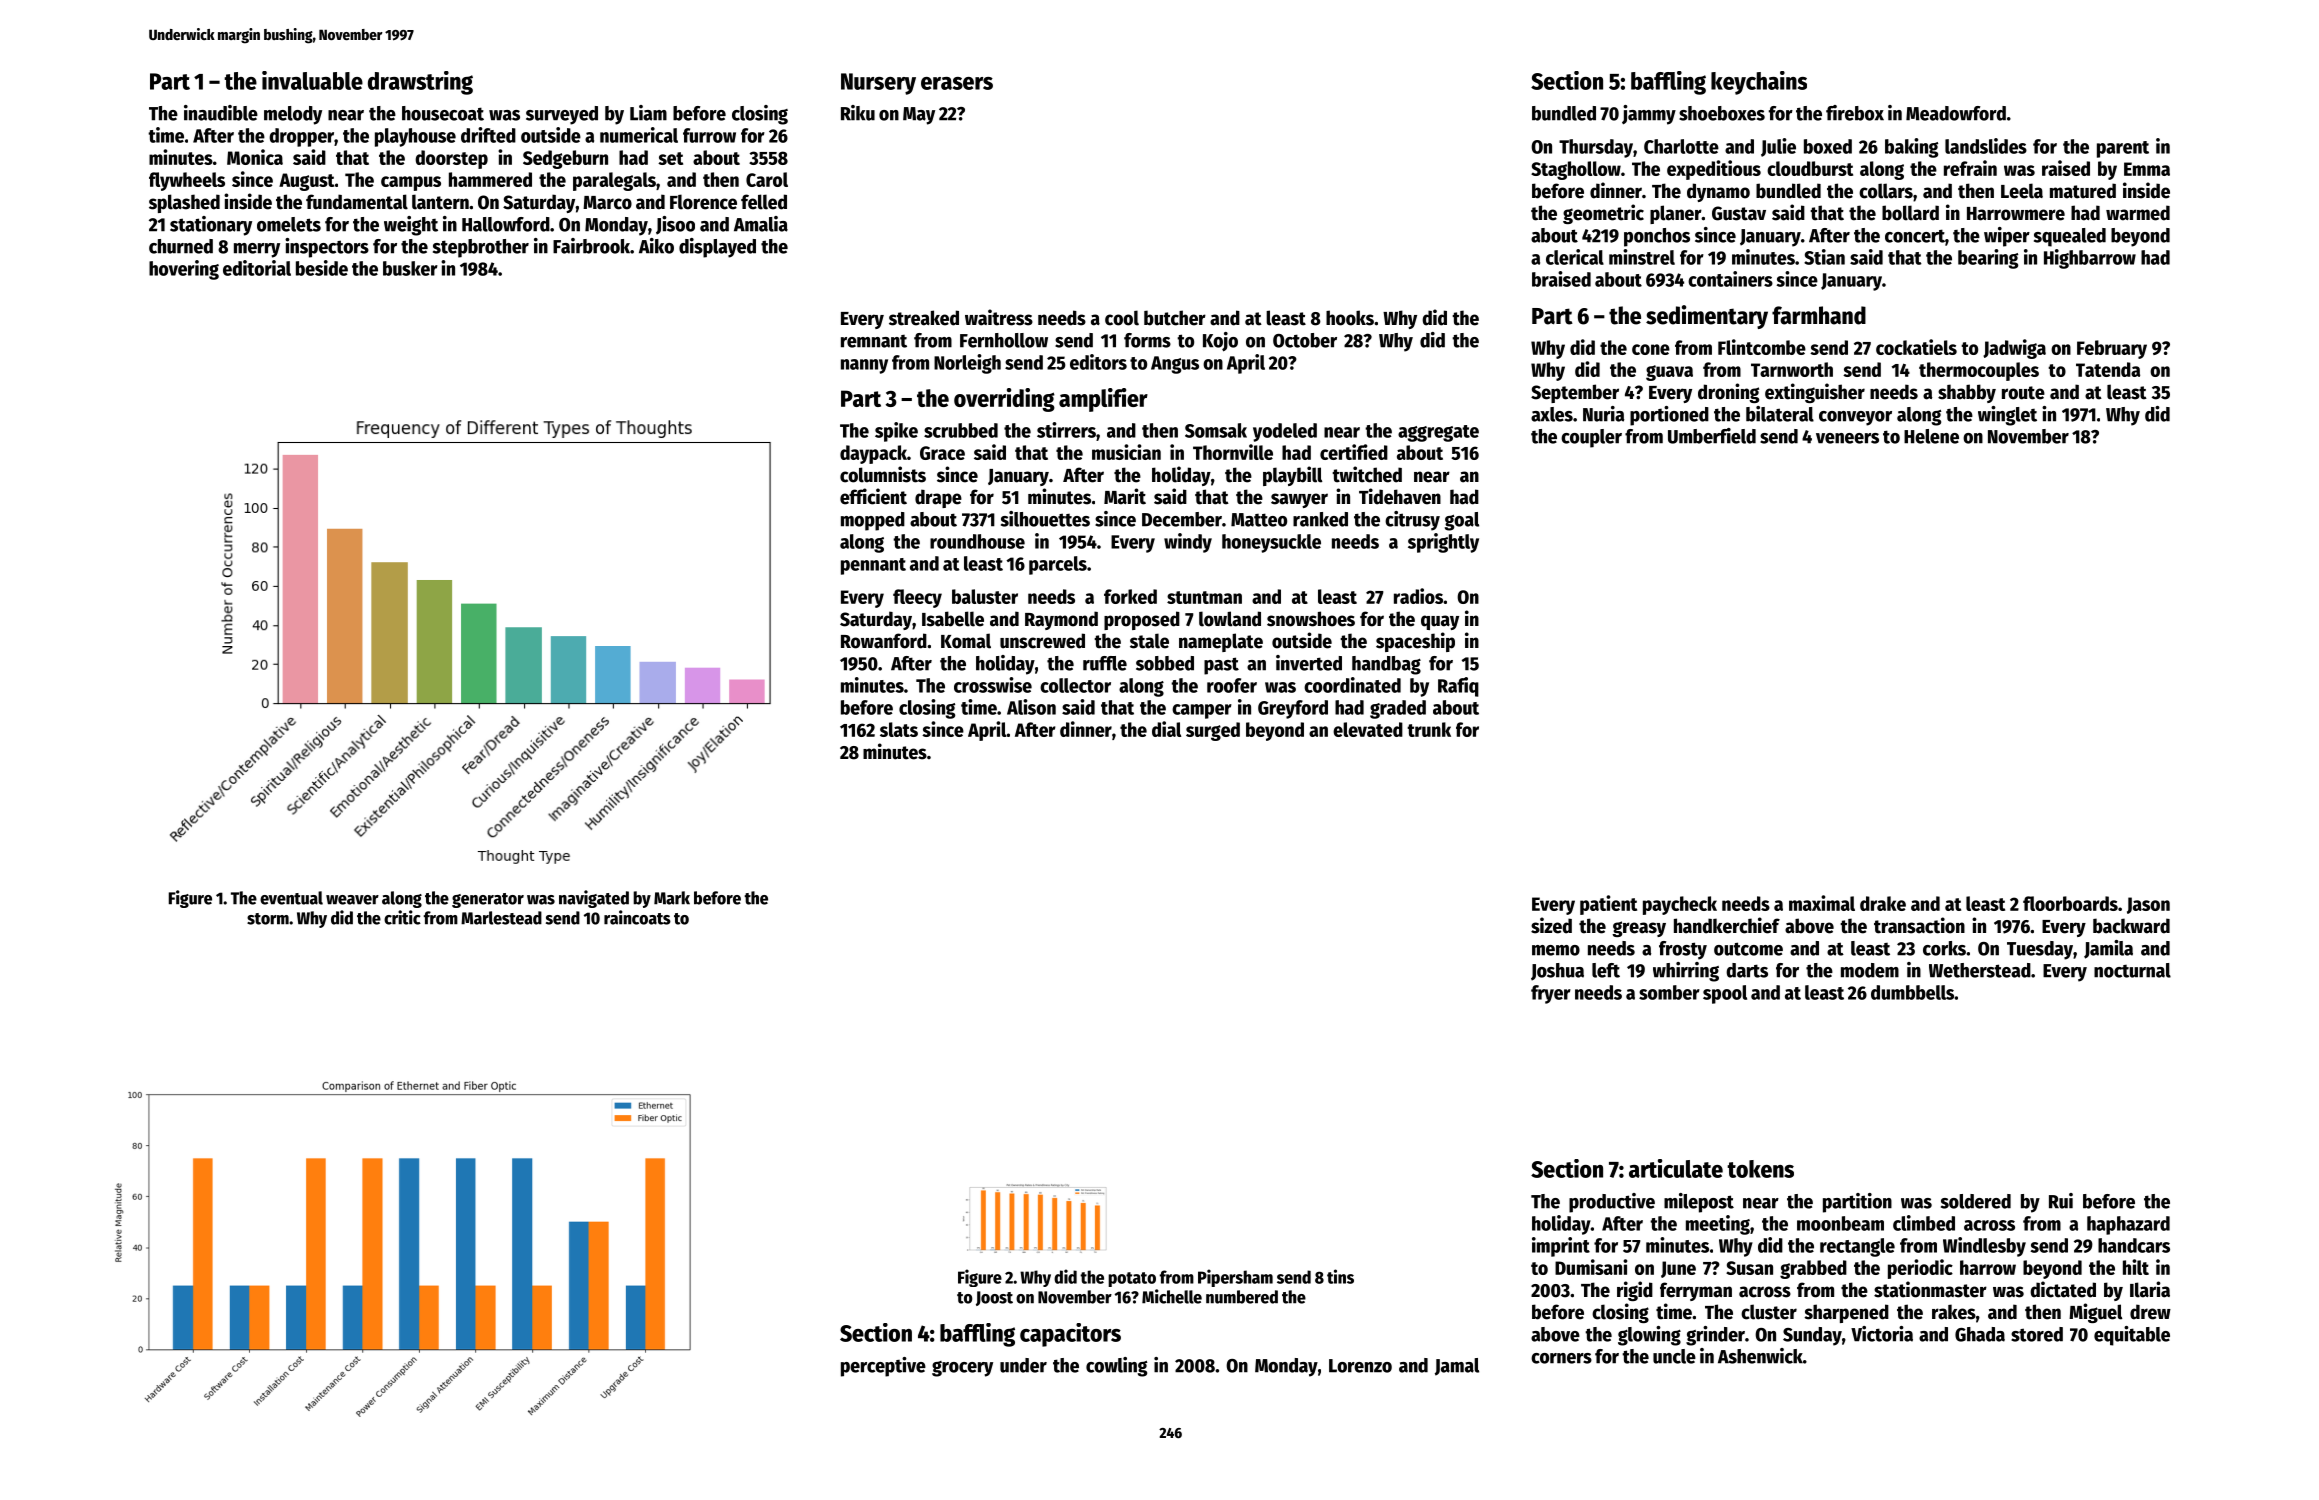 Image resolution: width=2319 pixels, height=1500 pixels. What do you see at coordinates (873, 521) in the screenshot?
I see `mopped` at bounding box center [873, 521].
